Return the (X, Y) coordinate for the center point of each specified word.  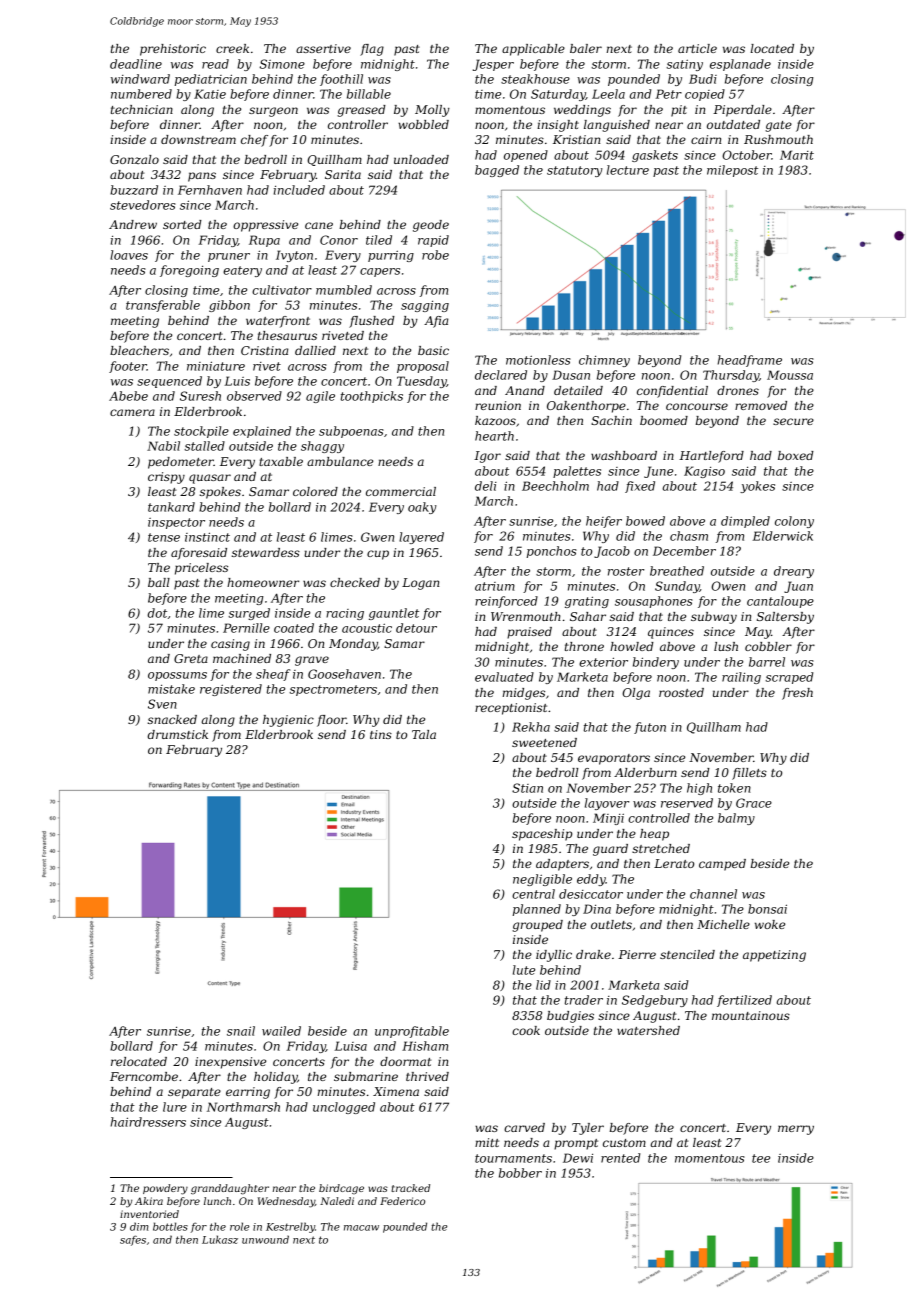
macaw (361, 1228)
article (697, 48)
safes (133, 1240)
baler (586, 48)
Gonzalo (134, 159)
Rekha (531, 727)
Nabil (163, 446)
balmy (736, 819)
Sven (162, 704)
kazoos (495, 421)
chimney (604, 361)
